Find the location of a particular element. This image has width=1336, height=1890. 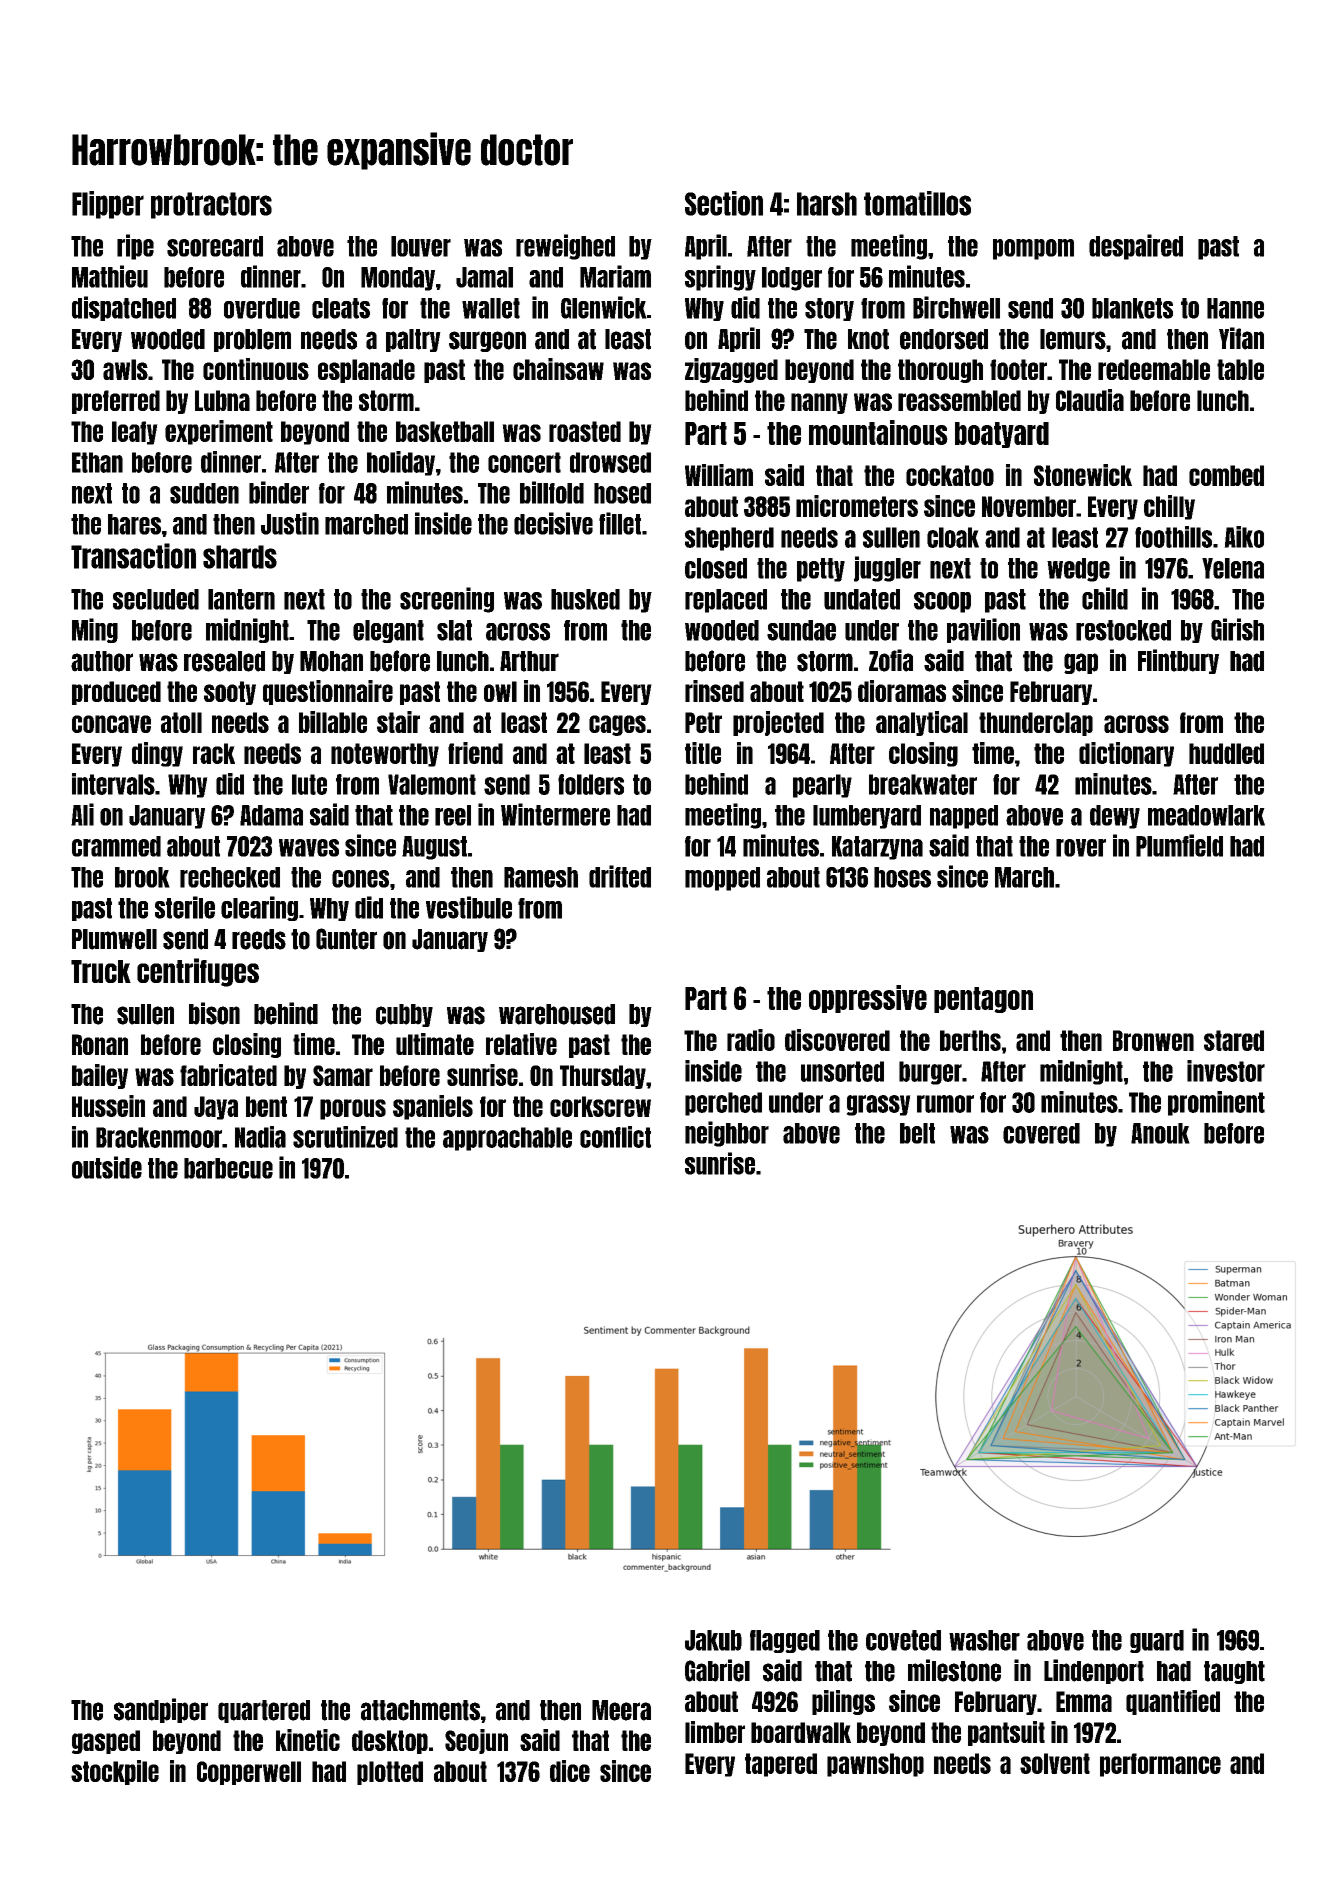

nanny is located at coordinates (819, 403).
